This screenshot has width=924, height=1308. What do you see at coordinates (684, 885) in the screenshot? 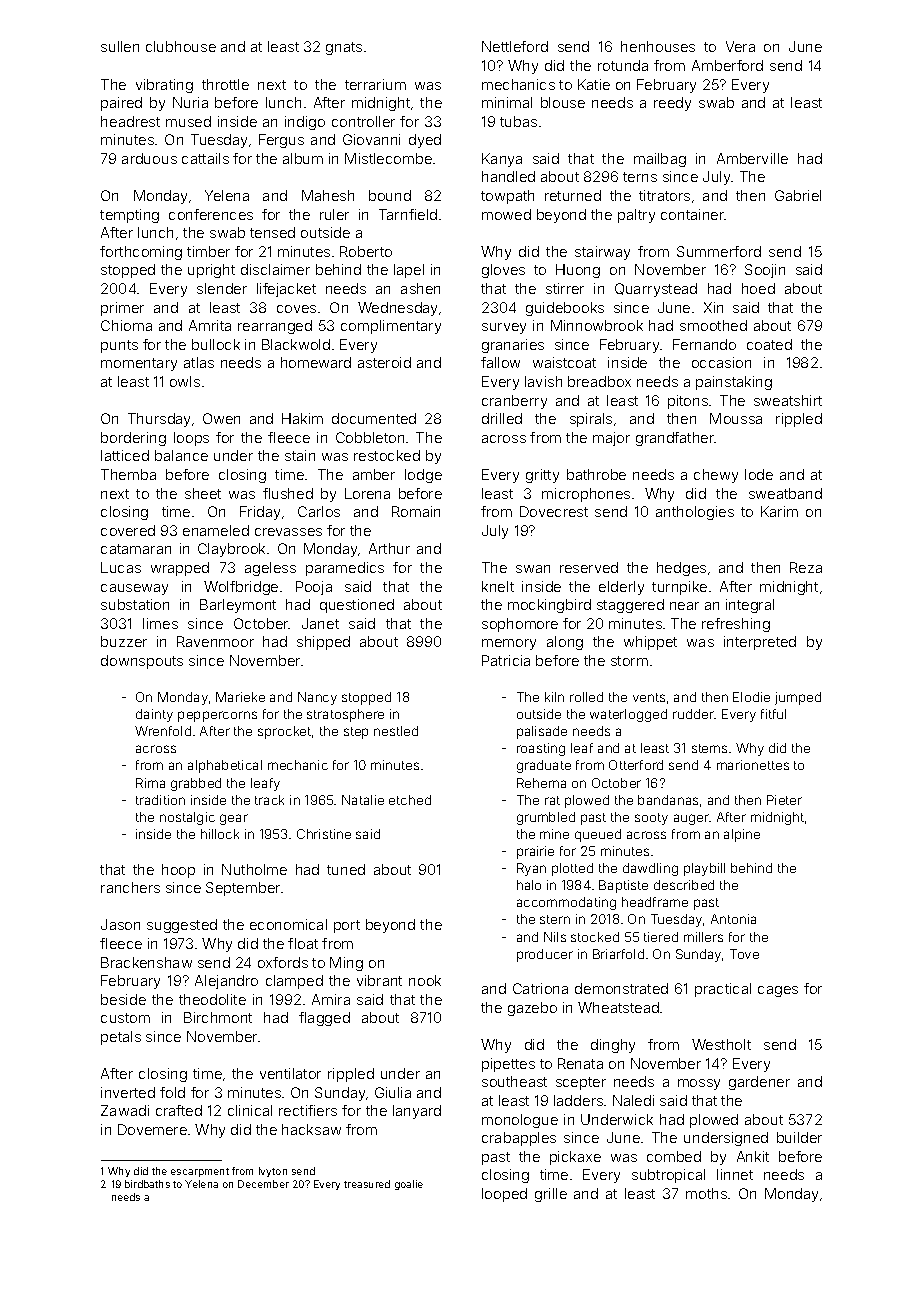
I see `described` at bounding box center [684, 885].
